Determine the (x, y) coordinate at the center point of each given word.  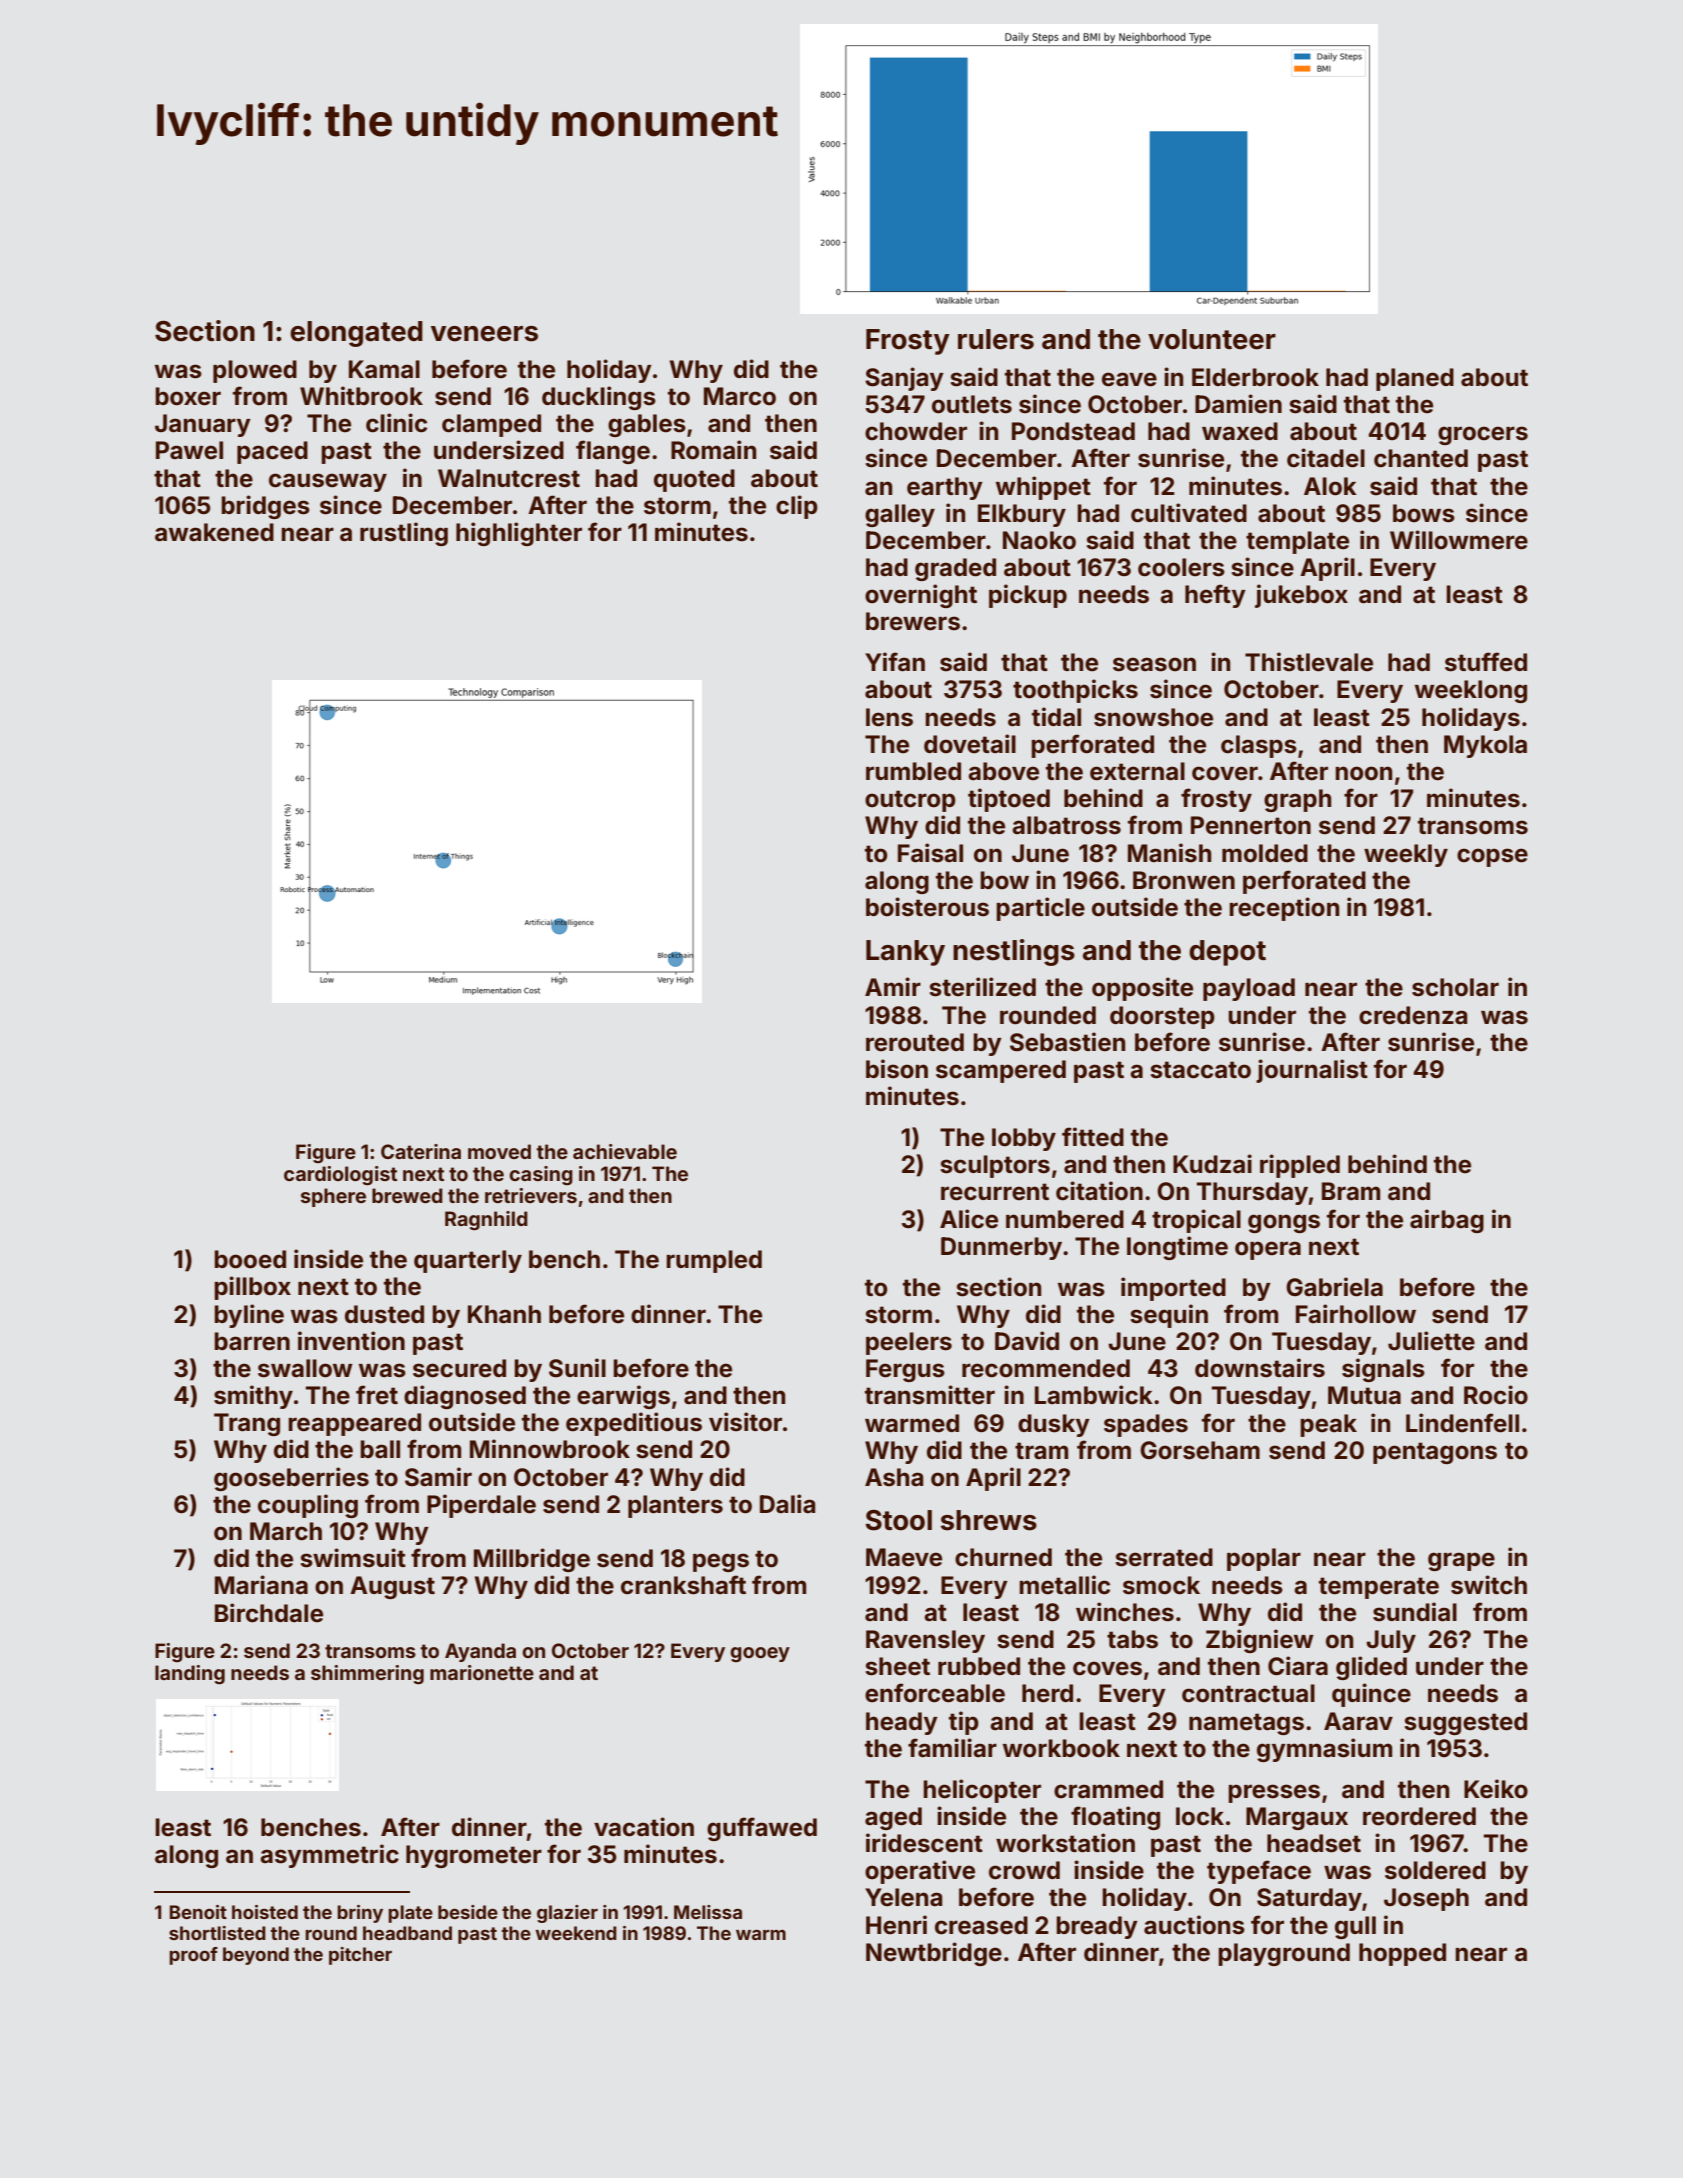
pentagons (1435, 1453)
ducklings (599, 398)
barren (252, 1341)
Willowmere (1459, 540)
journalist (1312, 1071)
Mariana (261, 1585)
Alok (1330, 486)
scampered (1001, 1071)
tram (1041, 1451)
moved (499, 1151)
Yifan (895, 662)
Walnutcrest (509, 478)
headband (407, 1933)
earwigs (623, 1397)
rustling (404, 534)
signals (1383, 1370)
